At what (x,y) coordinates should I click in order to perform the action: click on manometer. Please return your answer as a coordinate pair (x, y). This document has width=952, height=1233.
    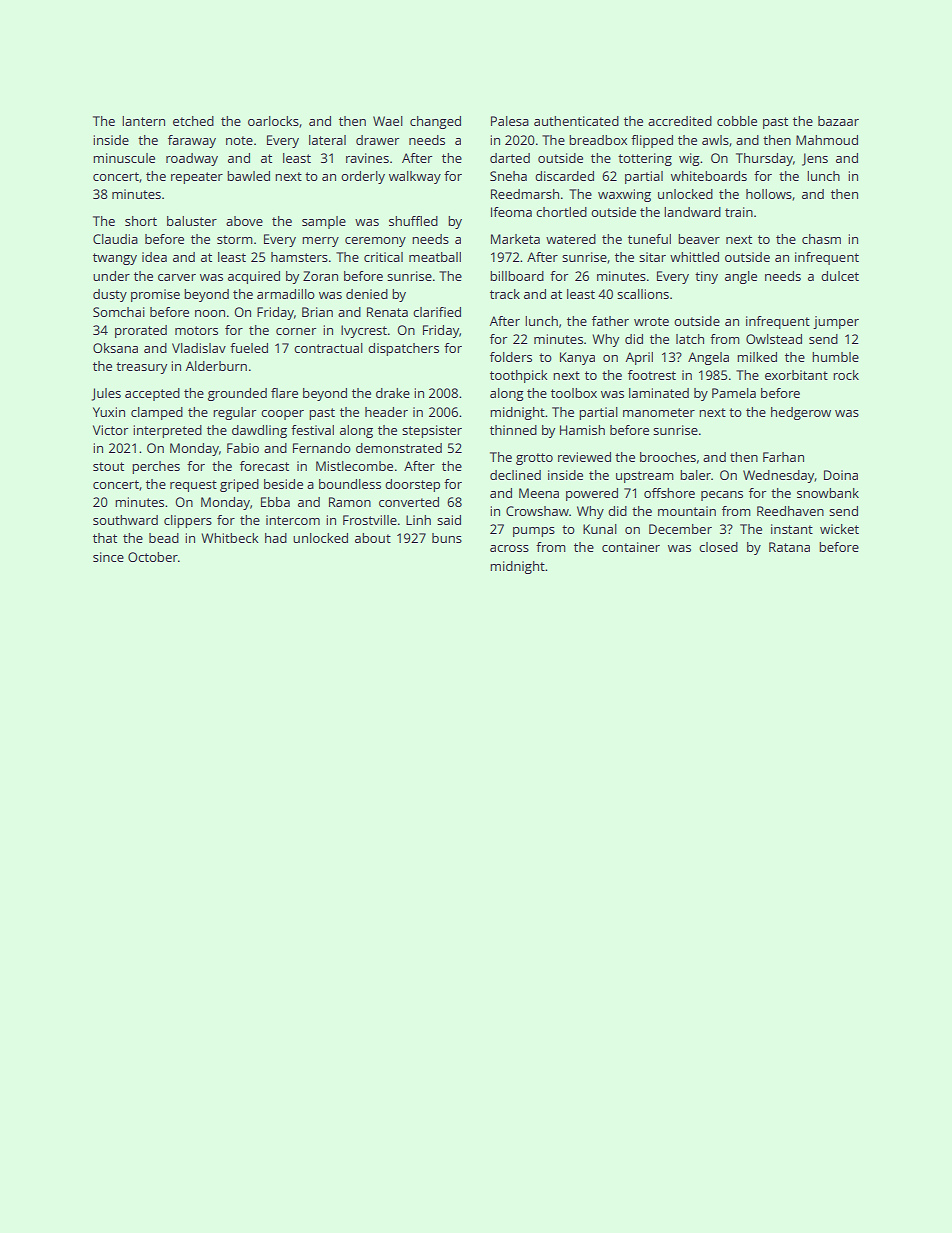
    Looking at the image, I should click on (659, 412).
